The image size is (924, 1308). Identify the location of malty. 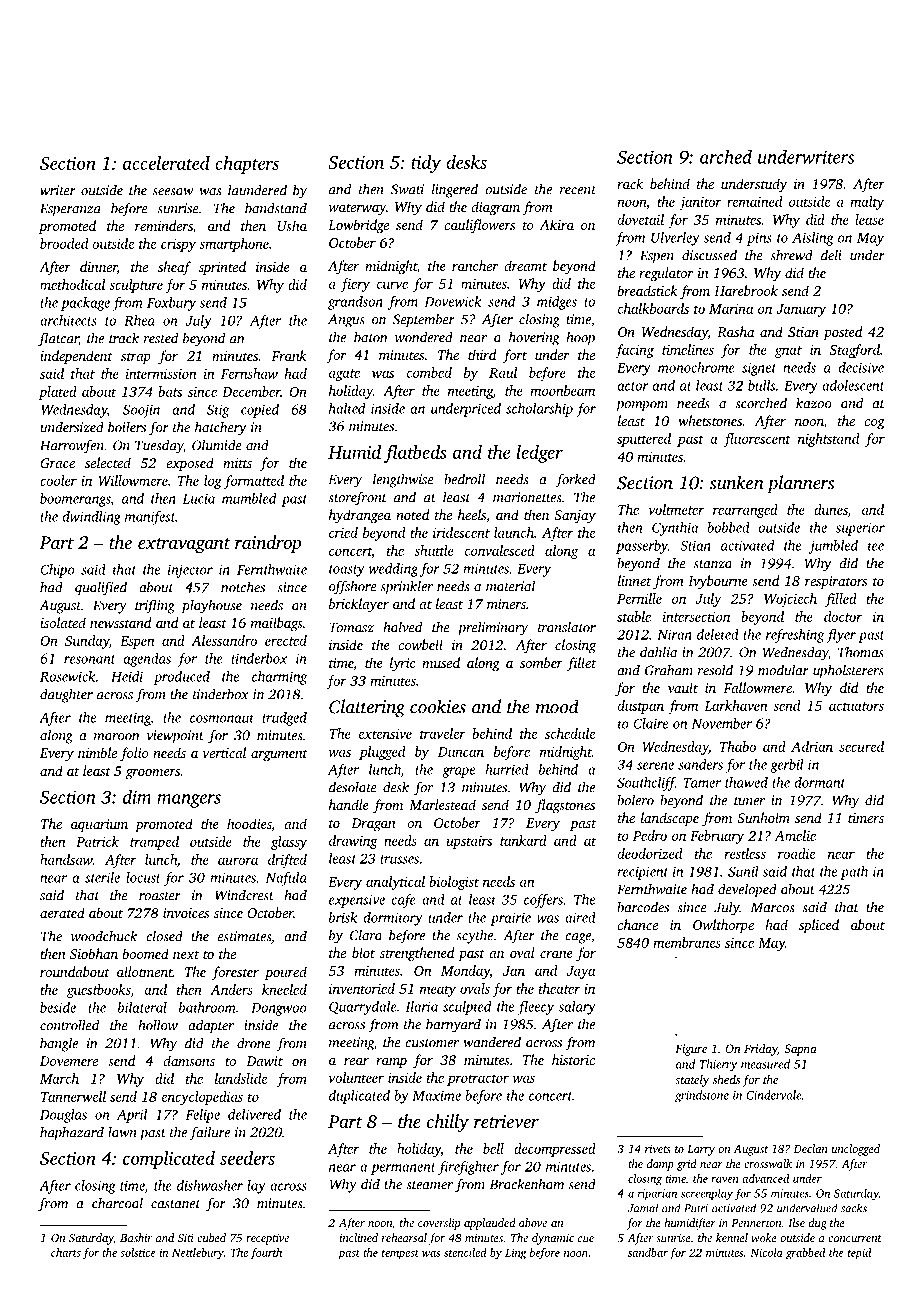
(867, 203).
